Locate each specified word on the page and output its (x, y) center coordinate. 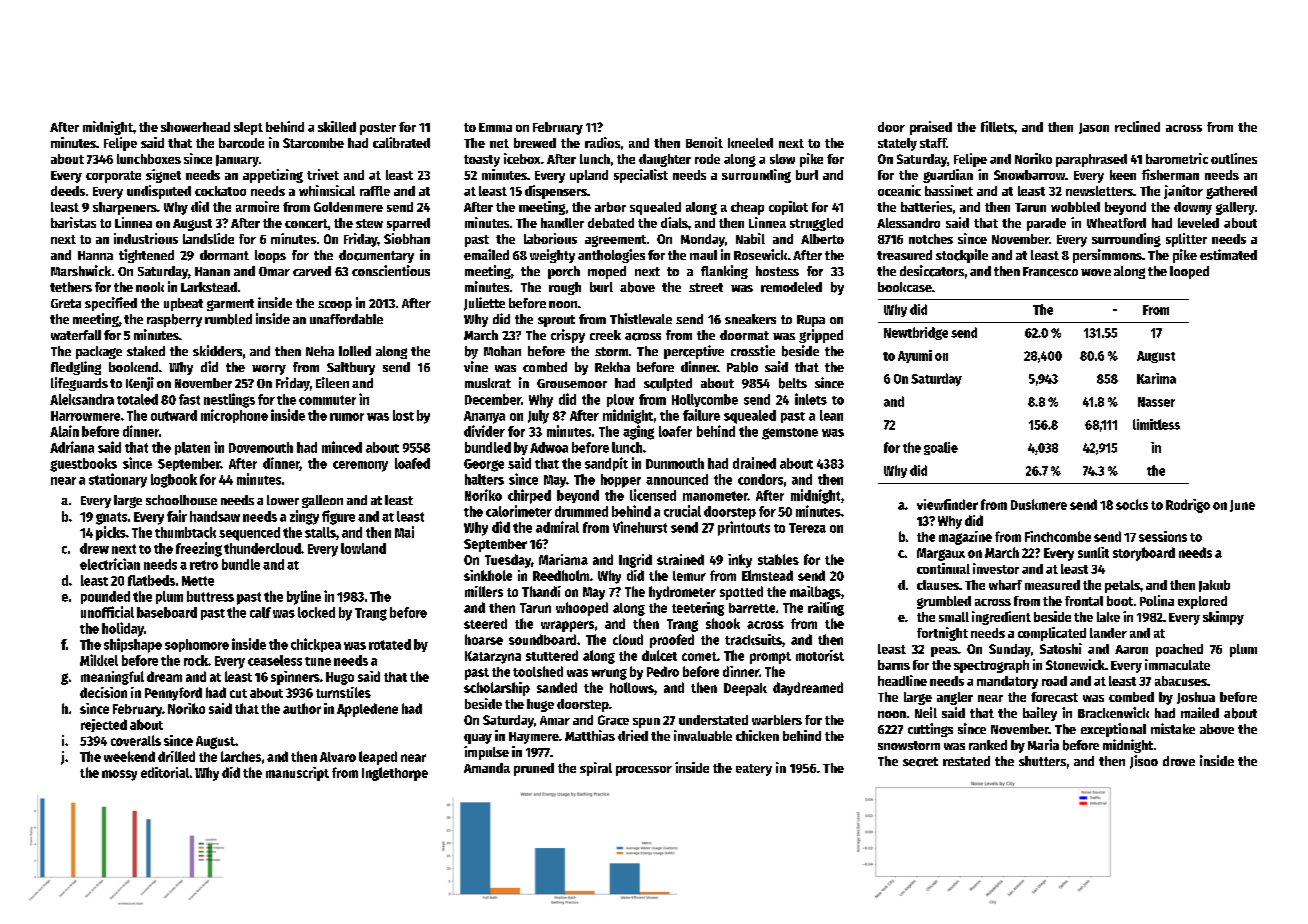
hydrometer (682, 593)
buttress (210, 596)
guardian (948, 176)
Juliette (484, 304)
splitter (1186, 240)
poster (378, 129)
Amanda (487, 768)
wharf (1005, 585)
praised (931, 128)
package (99, 352)
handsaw (215, 516)
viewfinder (947, 504)
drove (1179, 761)
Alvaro (338, 757)
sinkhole (488, 575)
